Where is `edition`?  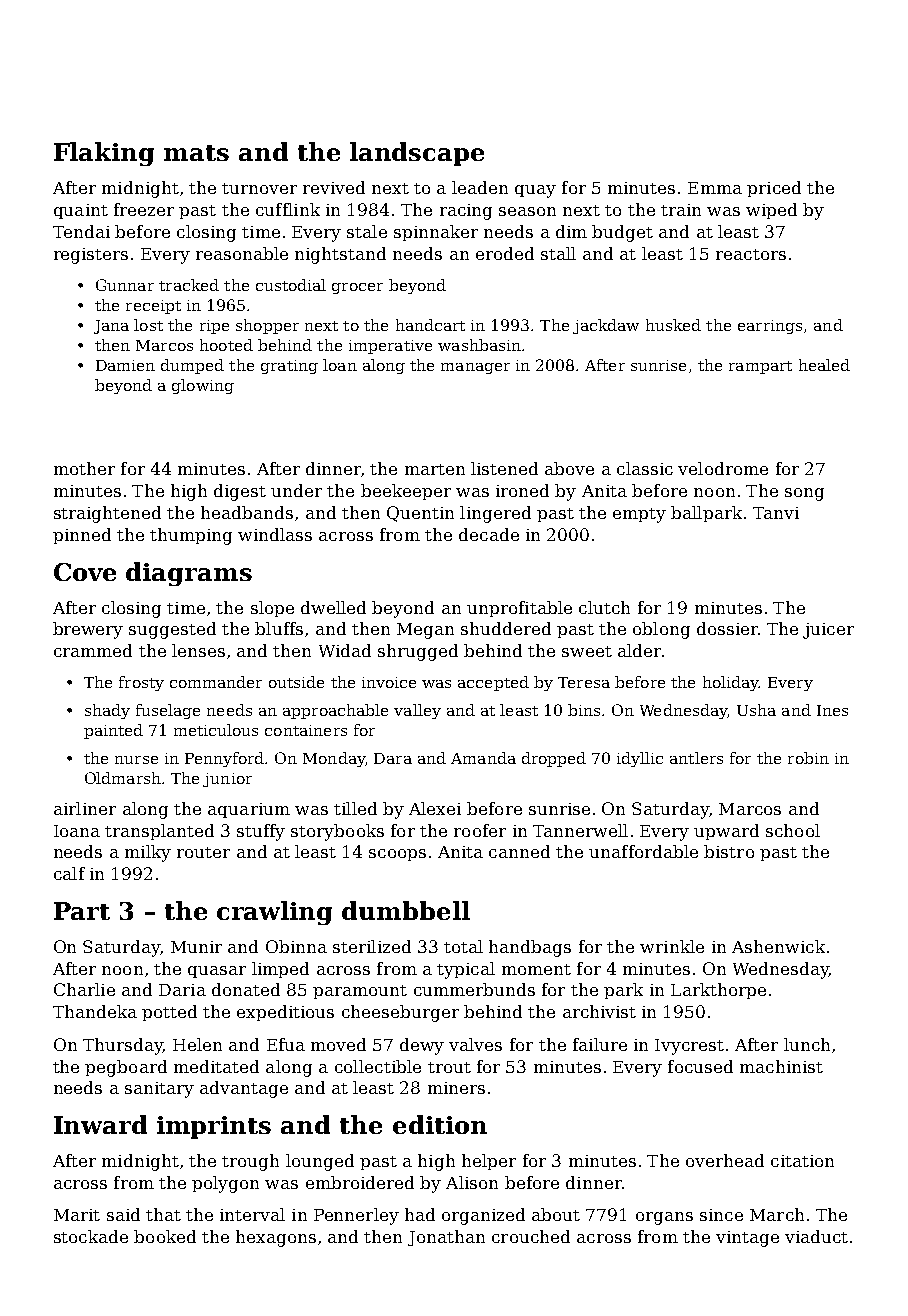
edition is located at coordinates (440, 1124).
